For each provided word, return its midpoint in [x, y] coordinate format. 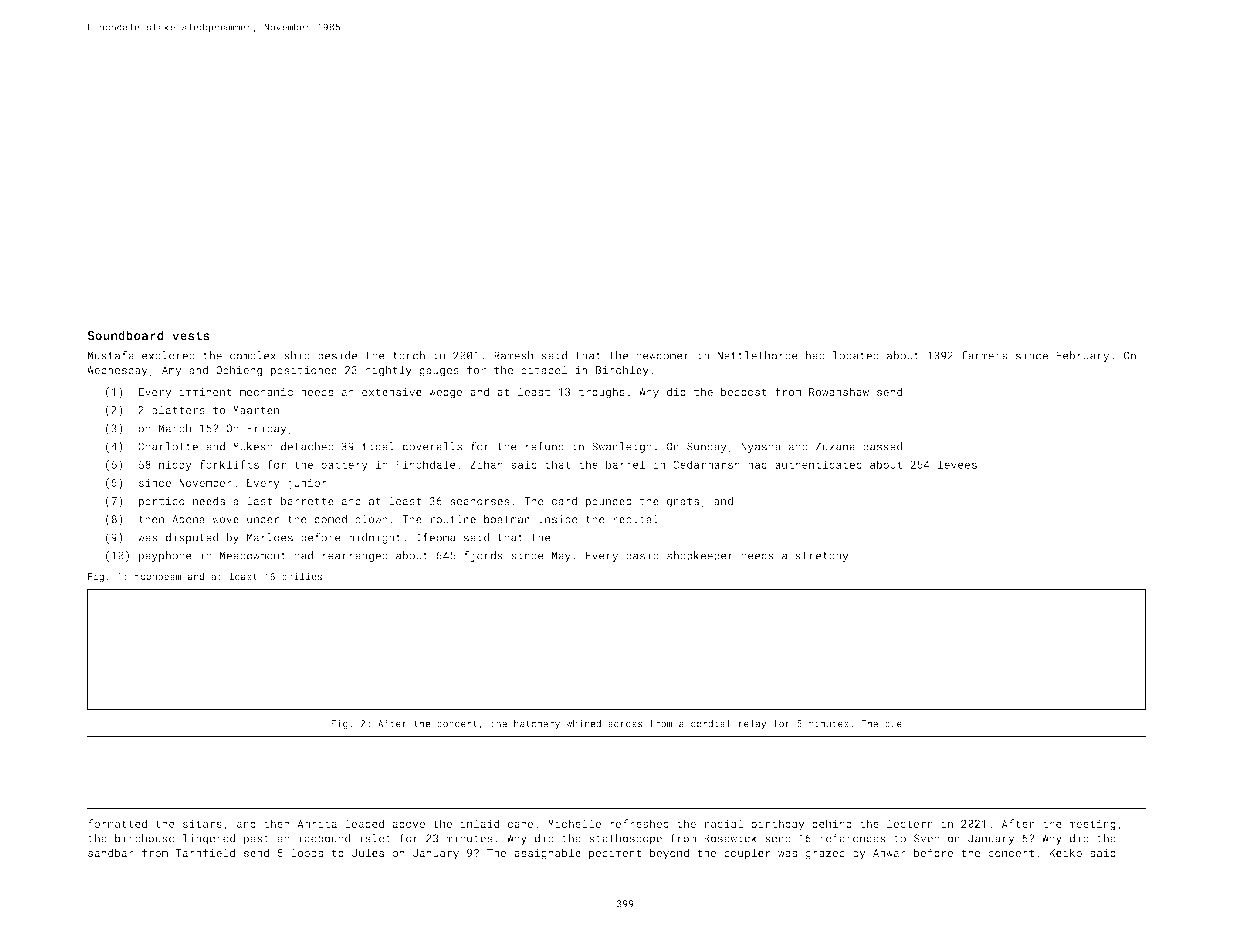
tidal [378, 446]
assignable [547, 854]
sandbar [111, 852]
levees [957, 464]
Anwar [889, 853]
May [561, 556]
